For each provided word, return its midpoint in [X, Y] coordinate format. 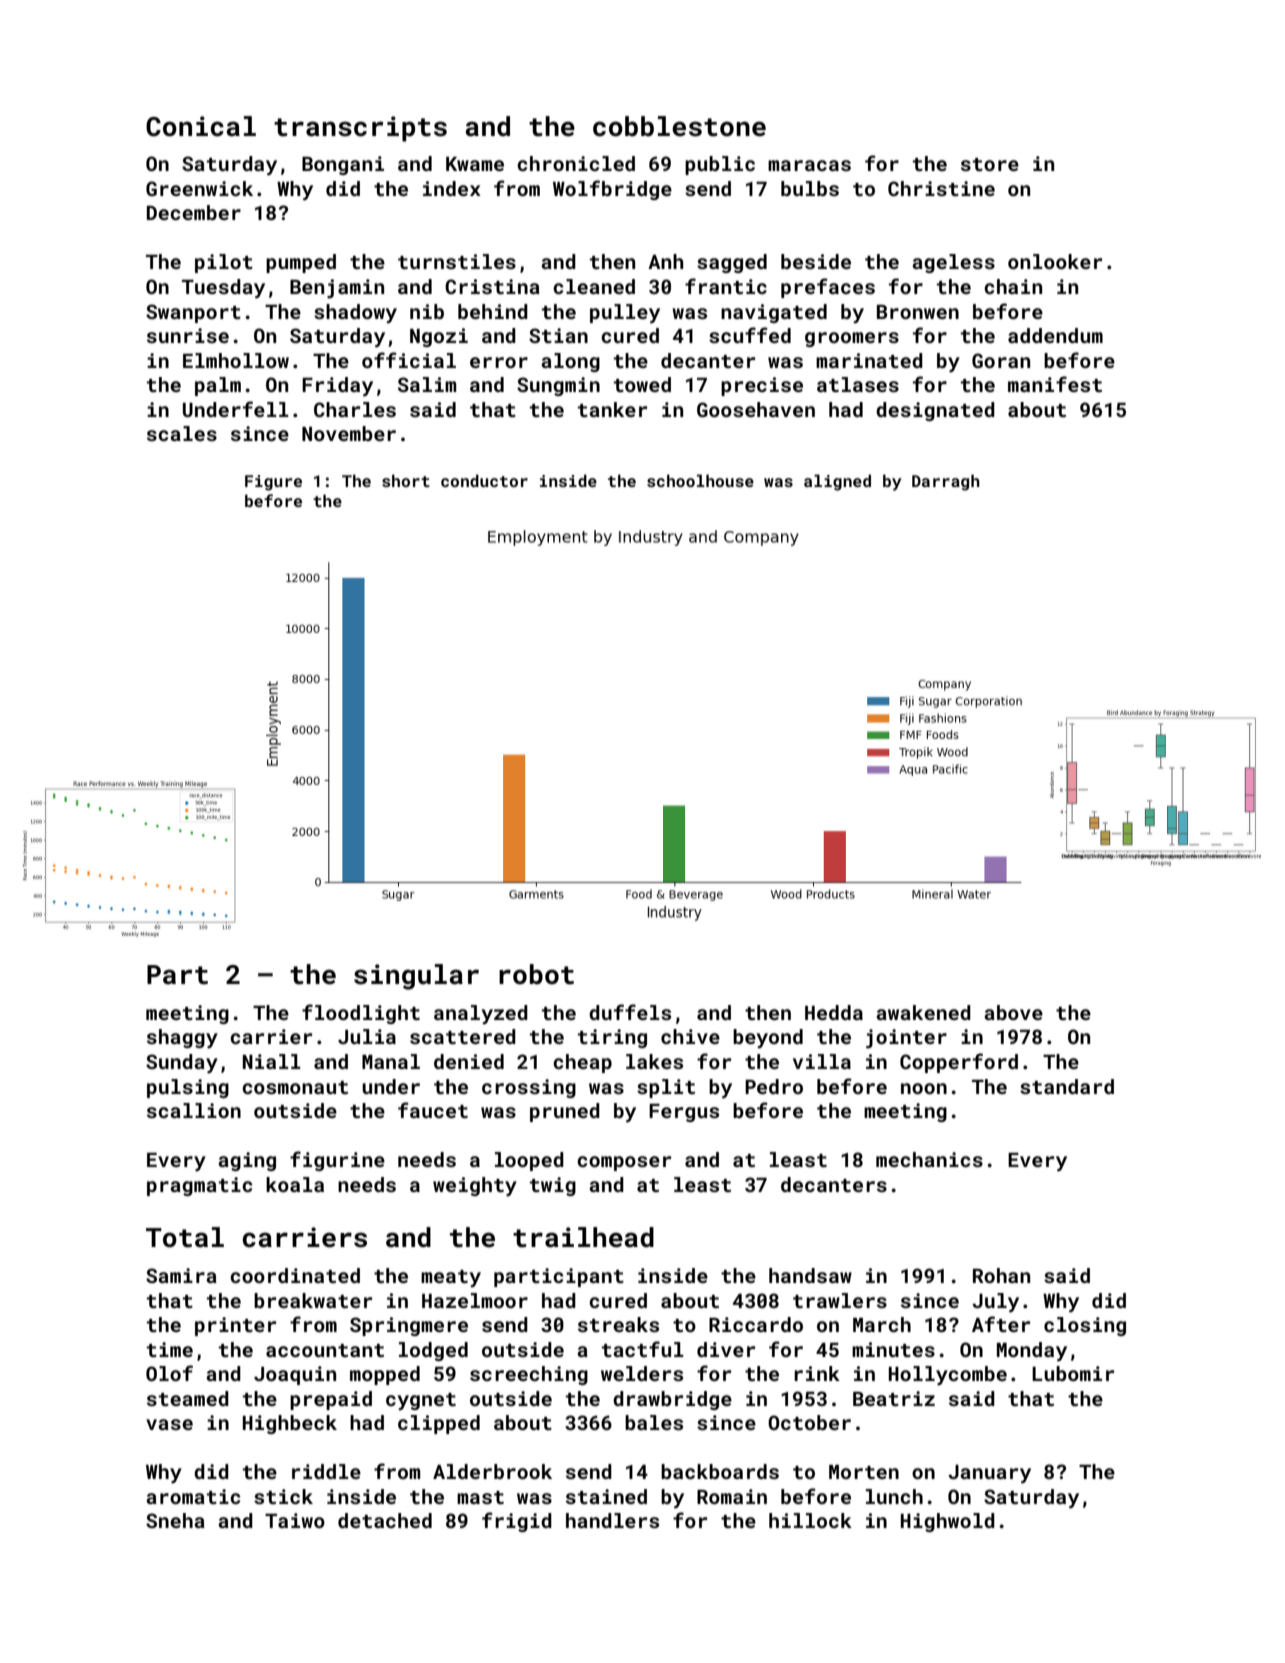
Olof [169, 1373]
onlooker [1055, 261]
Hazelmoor [475, 1300]
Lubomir [1073, 1373]
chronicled [576, 163]
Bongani [343, 165]
